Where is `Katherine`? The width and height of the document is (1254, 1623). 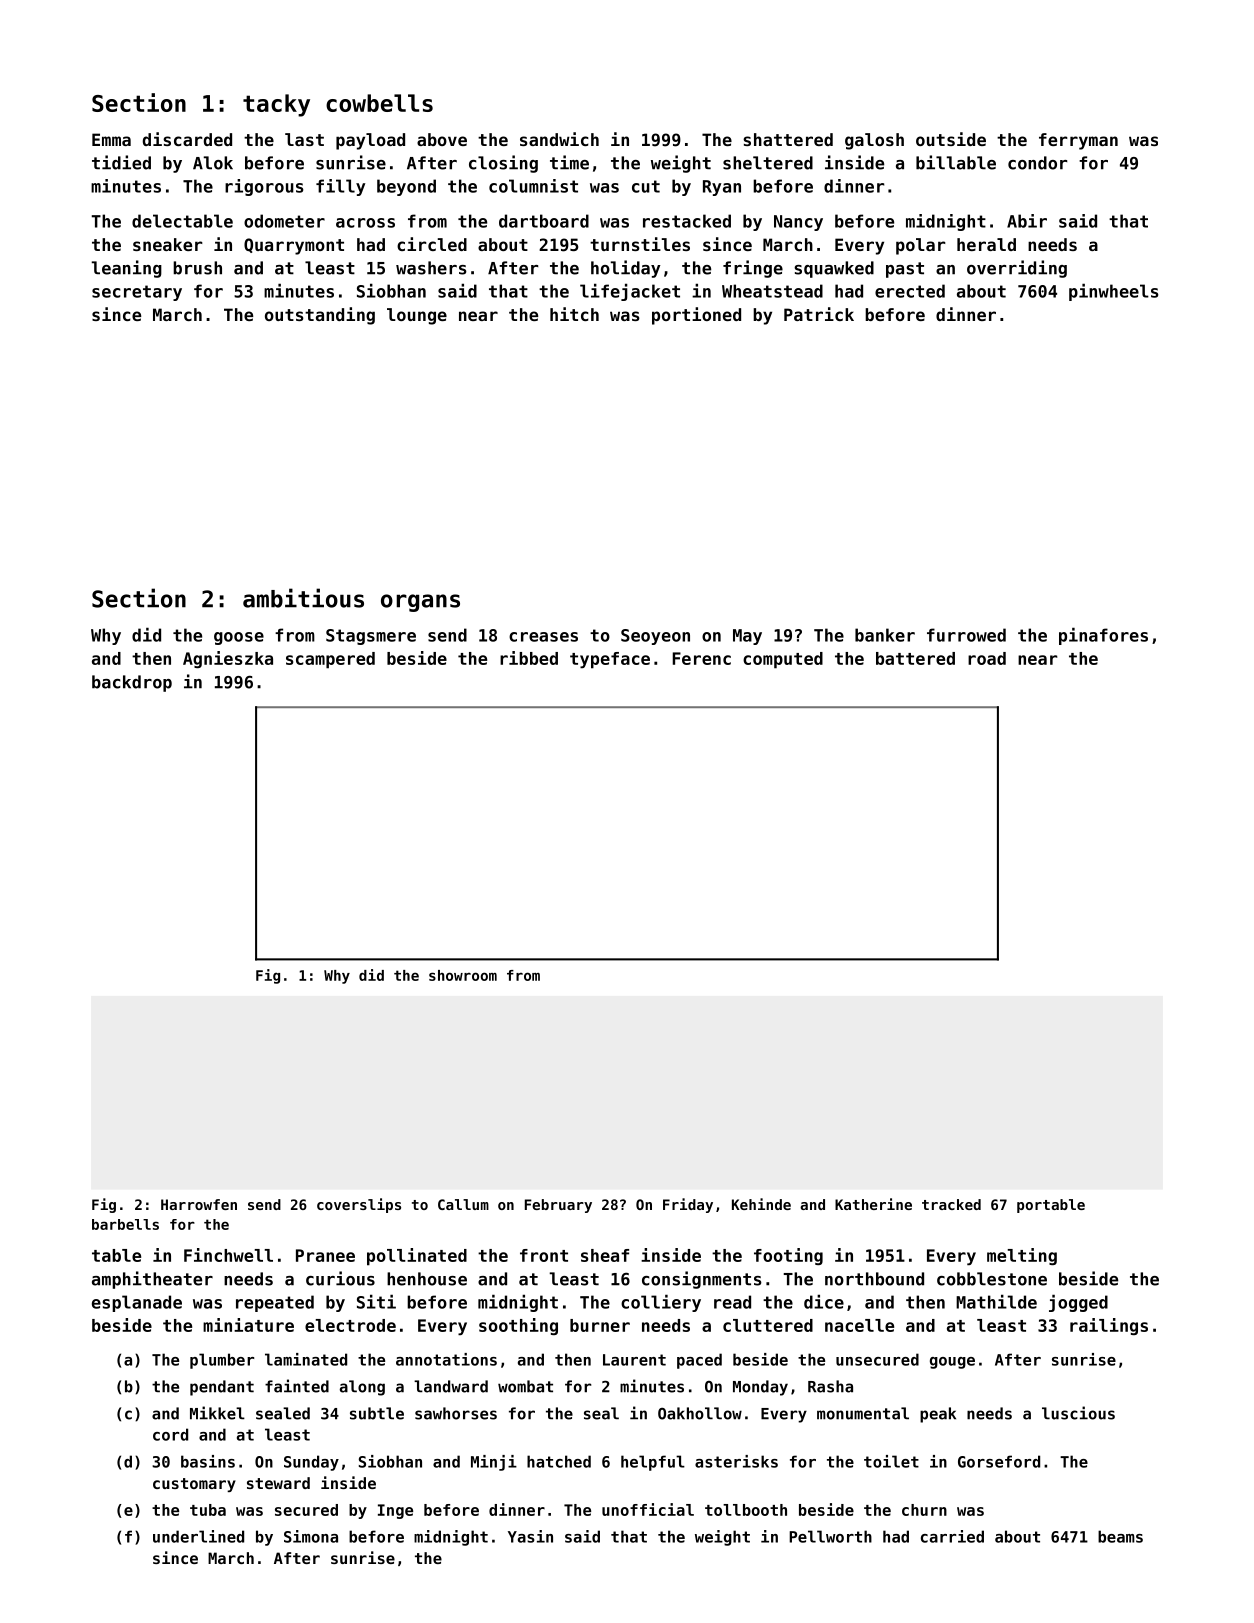 Katherine is located at coordinates (873, 1204).
